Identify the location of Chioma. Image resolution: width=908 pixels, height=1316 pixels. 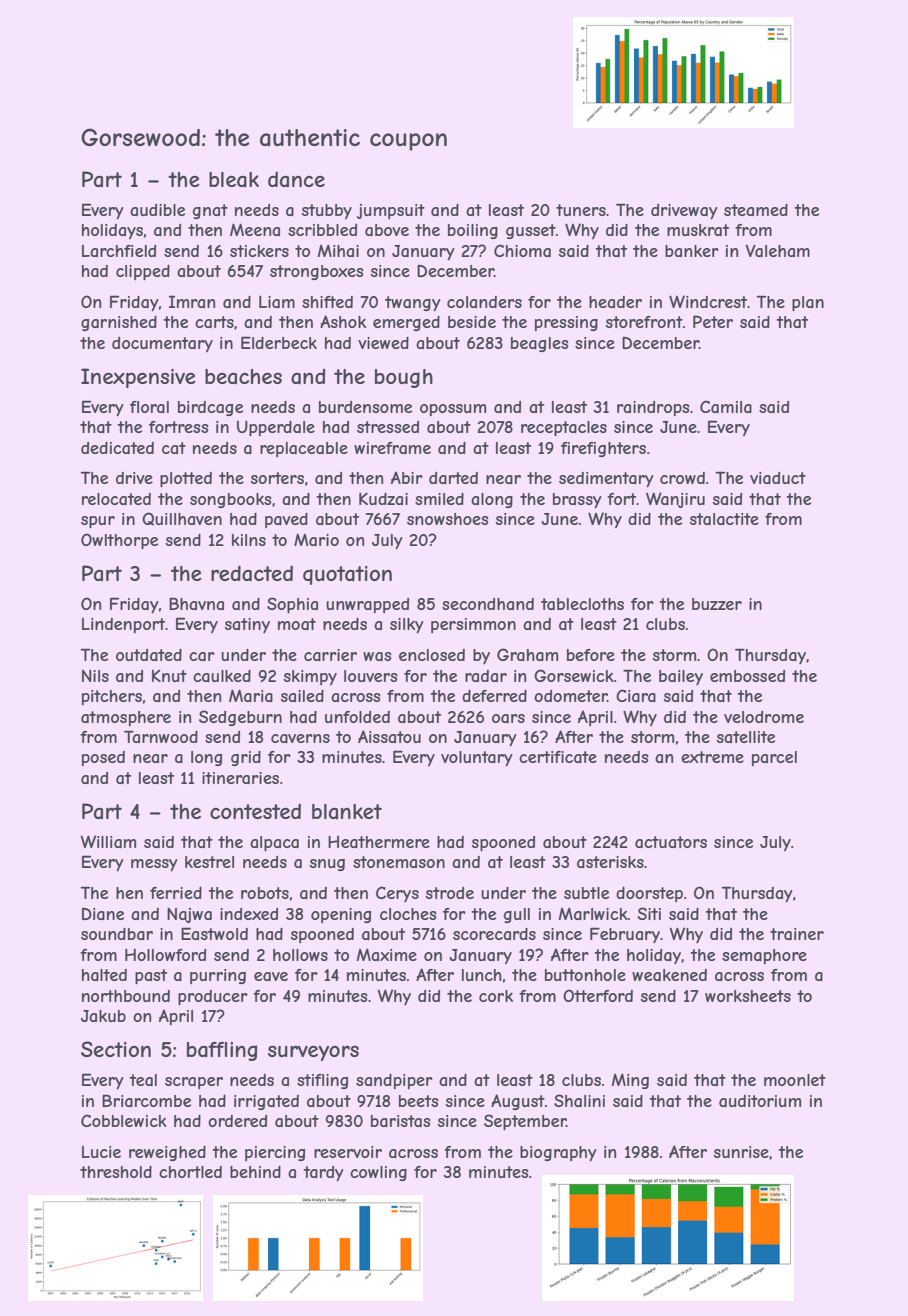
(522, 250).
